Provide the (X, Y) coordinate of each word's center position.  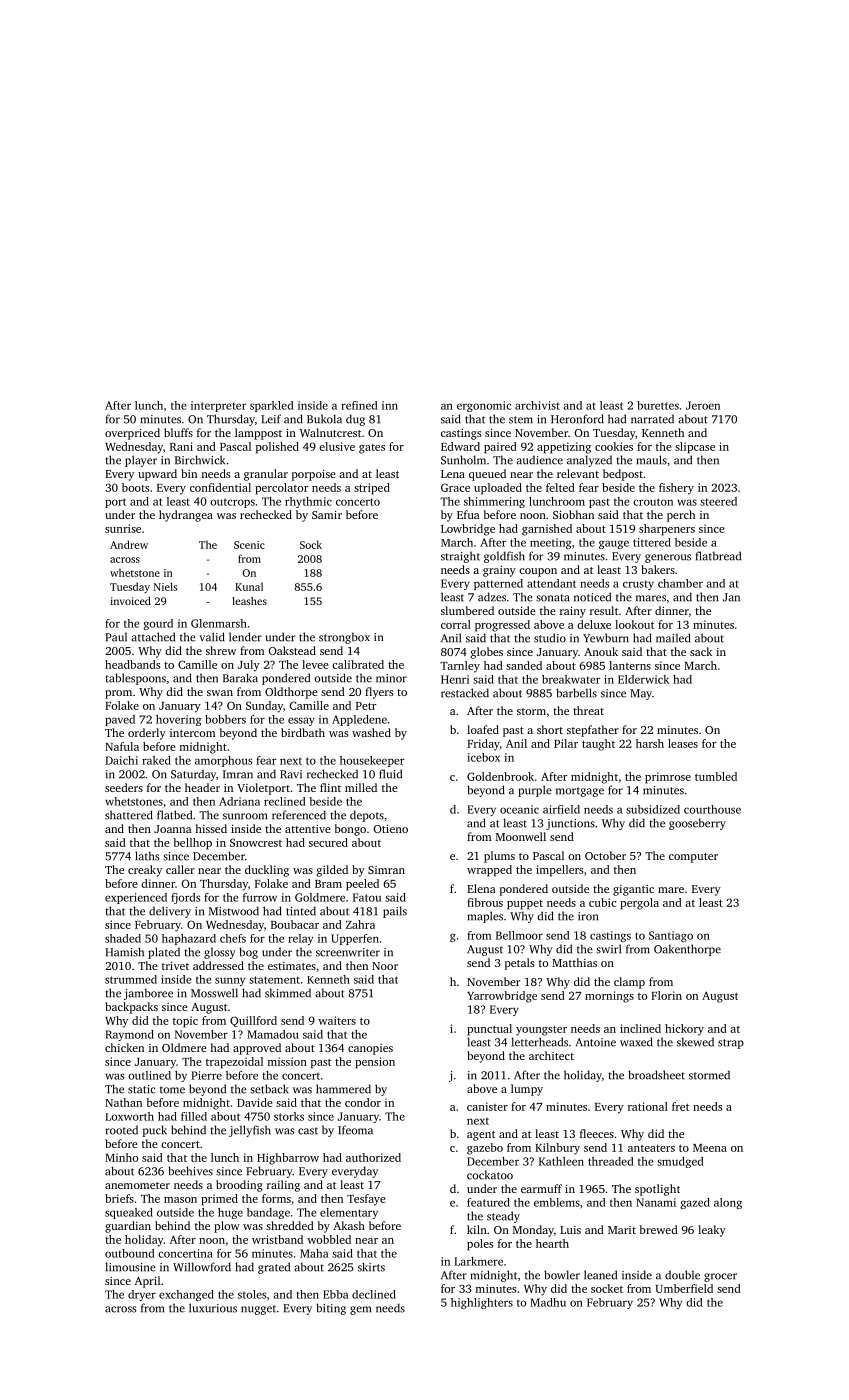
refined (359, 405)
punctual (489, 1030)
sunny (230, 981)
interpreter (219, 406)
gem (360, 1310)
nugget (258, 1310)
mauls (651, 460)
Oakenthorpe (687, 950)
